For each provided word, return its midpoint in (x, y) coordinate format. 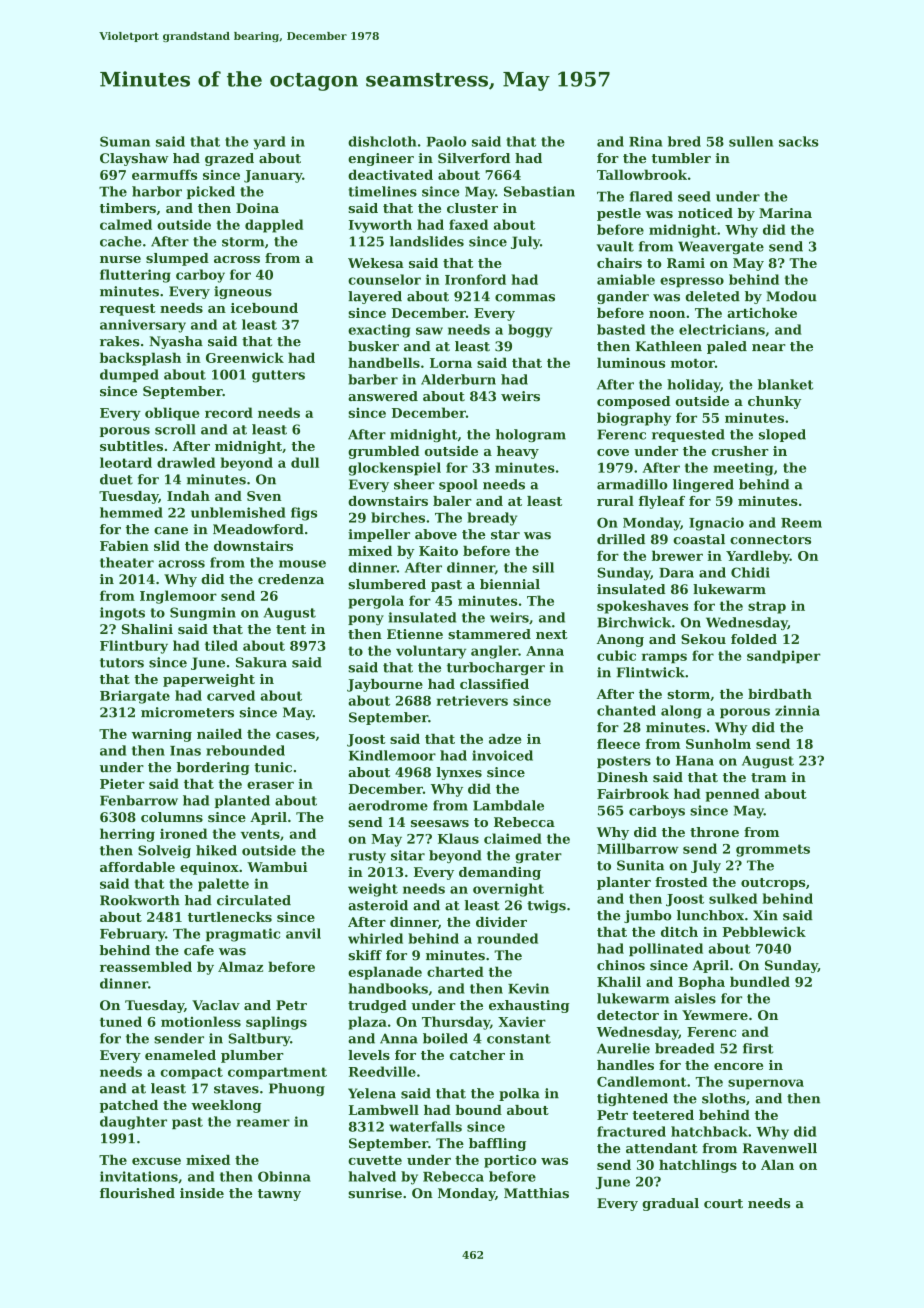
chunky (774, 402)
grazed (229, 159)
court (723, 1203)
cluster (472, 208)
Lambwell (384, 1110)
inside (202, 1193)
